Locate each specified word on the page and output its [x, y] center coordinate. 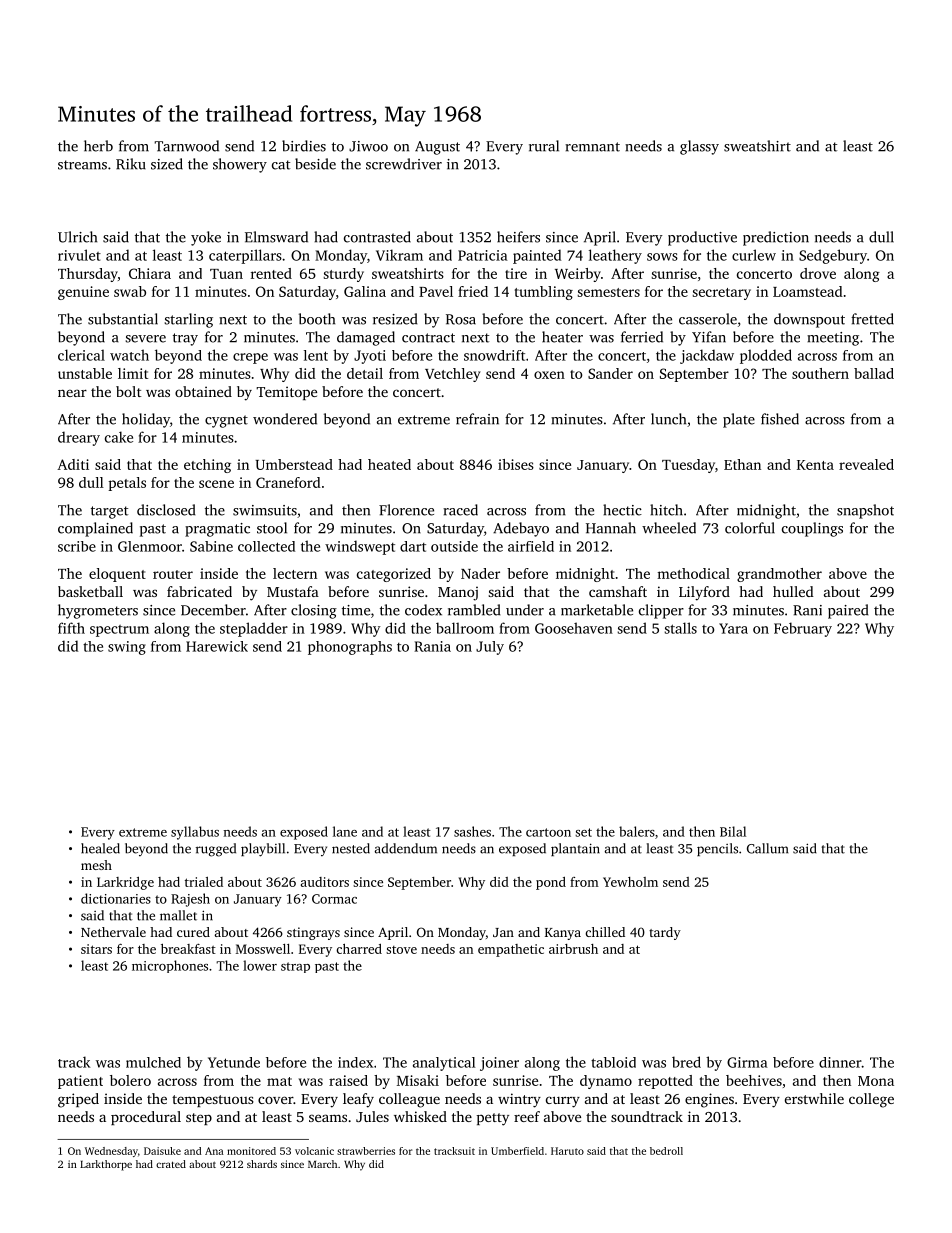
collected [266, 546]
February [803, 629]
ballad [874, 373]
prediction [776, 238]
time [356, 610]
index [355, 1062]
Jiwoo [368, 146]
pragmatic [217, 530]
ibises [516, 464]
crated [171, 1164]
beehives [754, 1080]
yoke [206, 238]
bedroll [666, 1151]
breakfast [188, 949]
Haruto [567, 1151]
